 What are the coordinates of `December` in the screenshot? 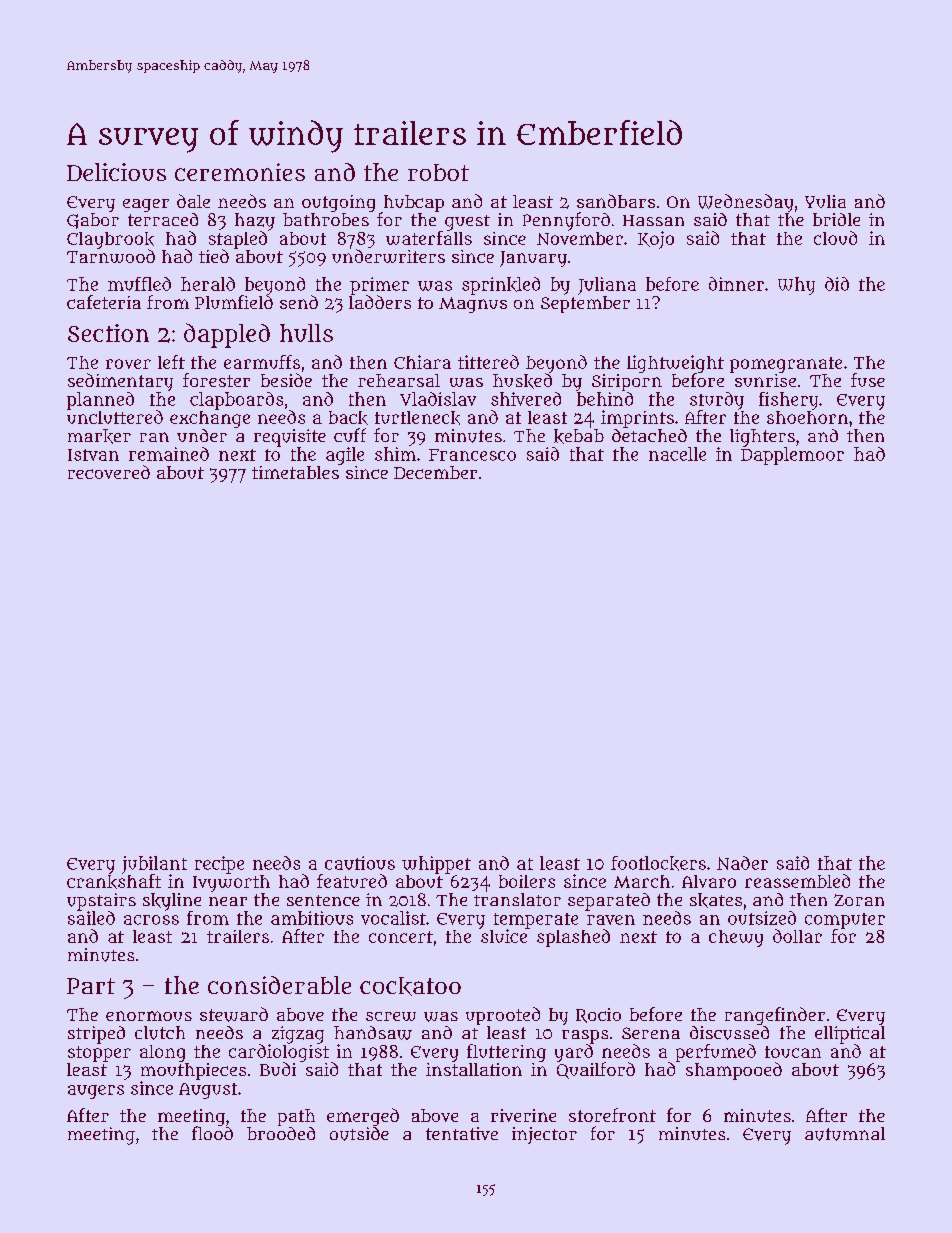 It's located at (435, 472).
